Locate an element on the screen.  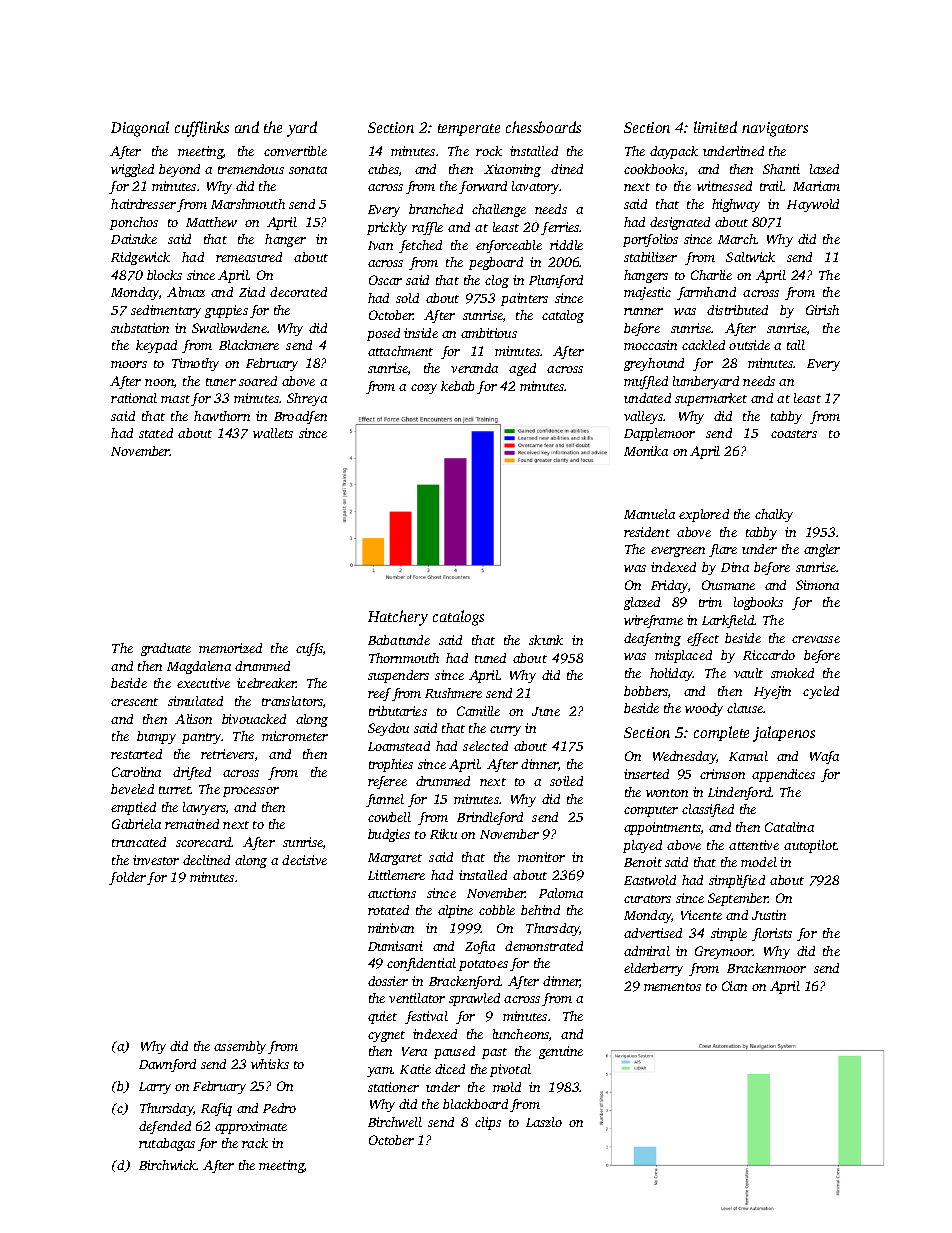
declined is located at coordinates (206, 860).
